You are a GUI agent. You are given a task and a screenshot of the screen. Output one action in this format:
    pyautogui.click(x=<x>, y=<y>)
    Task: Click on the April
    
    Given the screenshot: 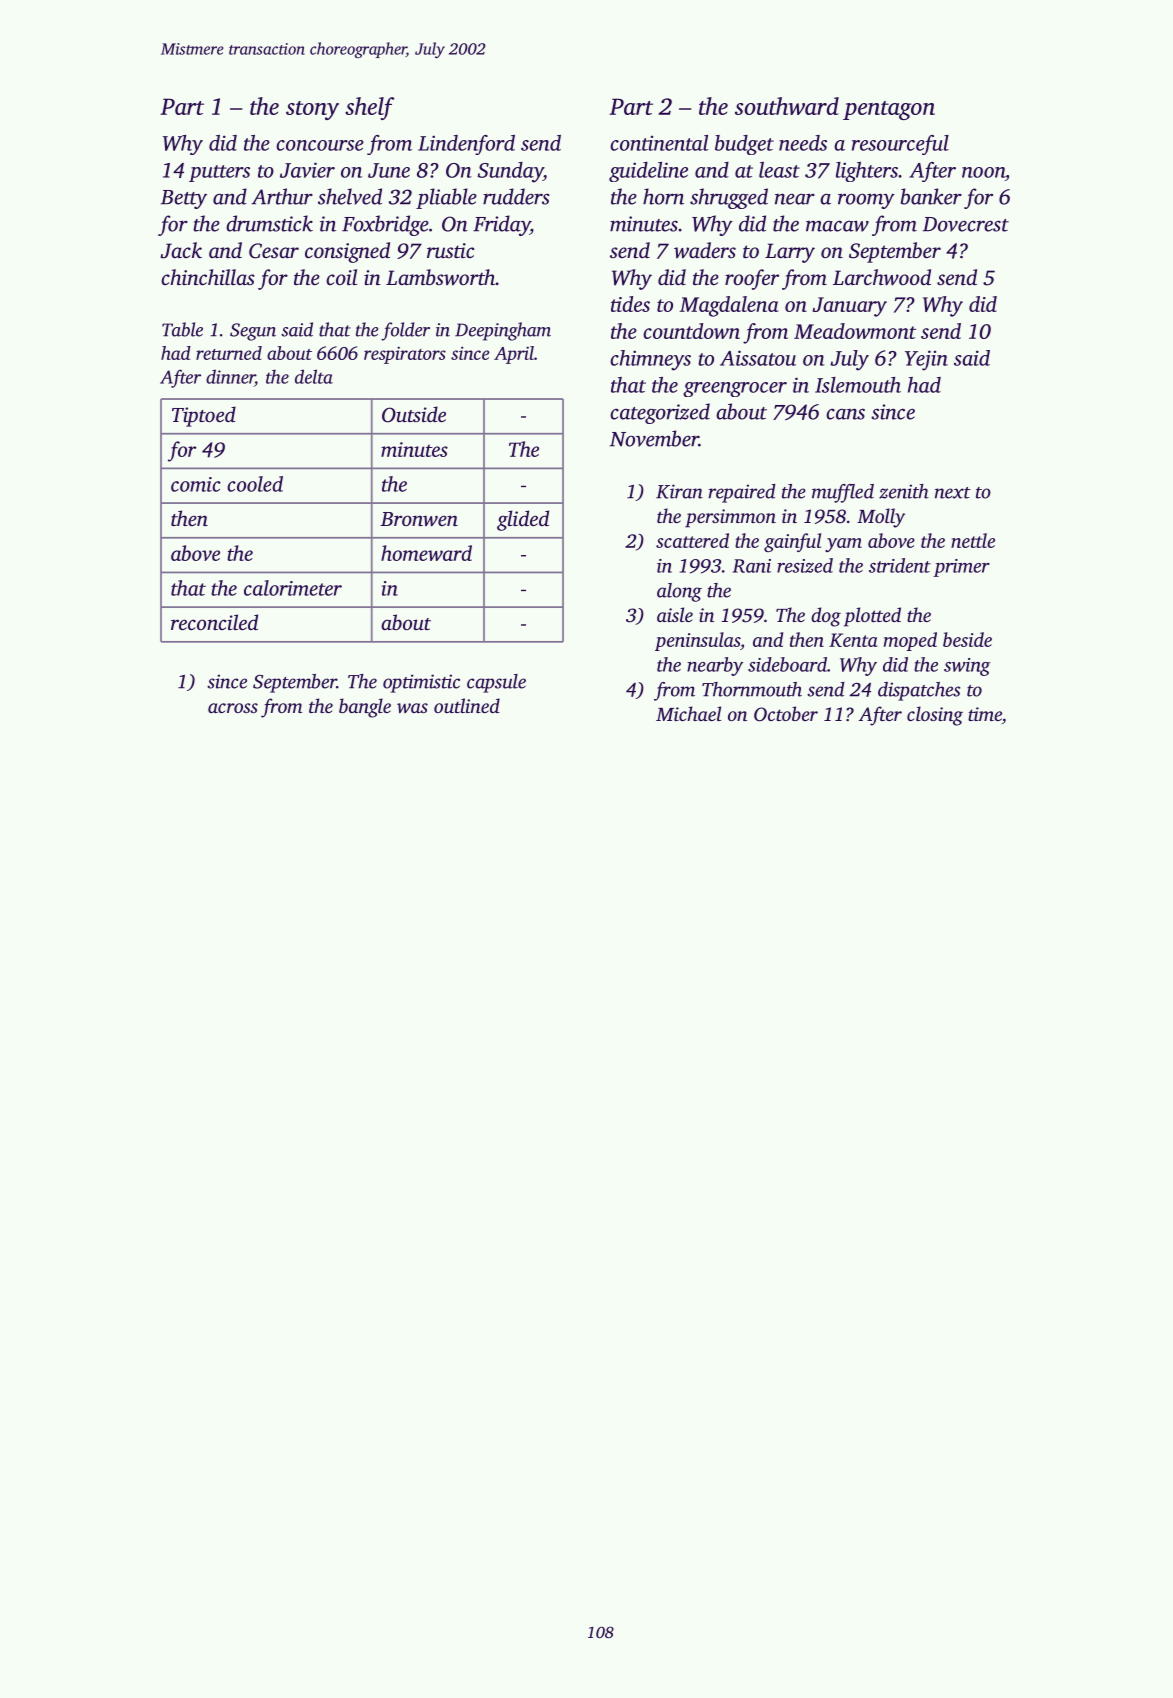 What is the action you would take?
    pyautogui.click(x=514, y=355)
